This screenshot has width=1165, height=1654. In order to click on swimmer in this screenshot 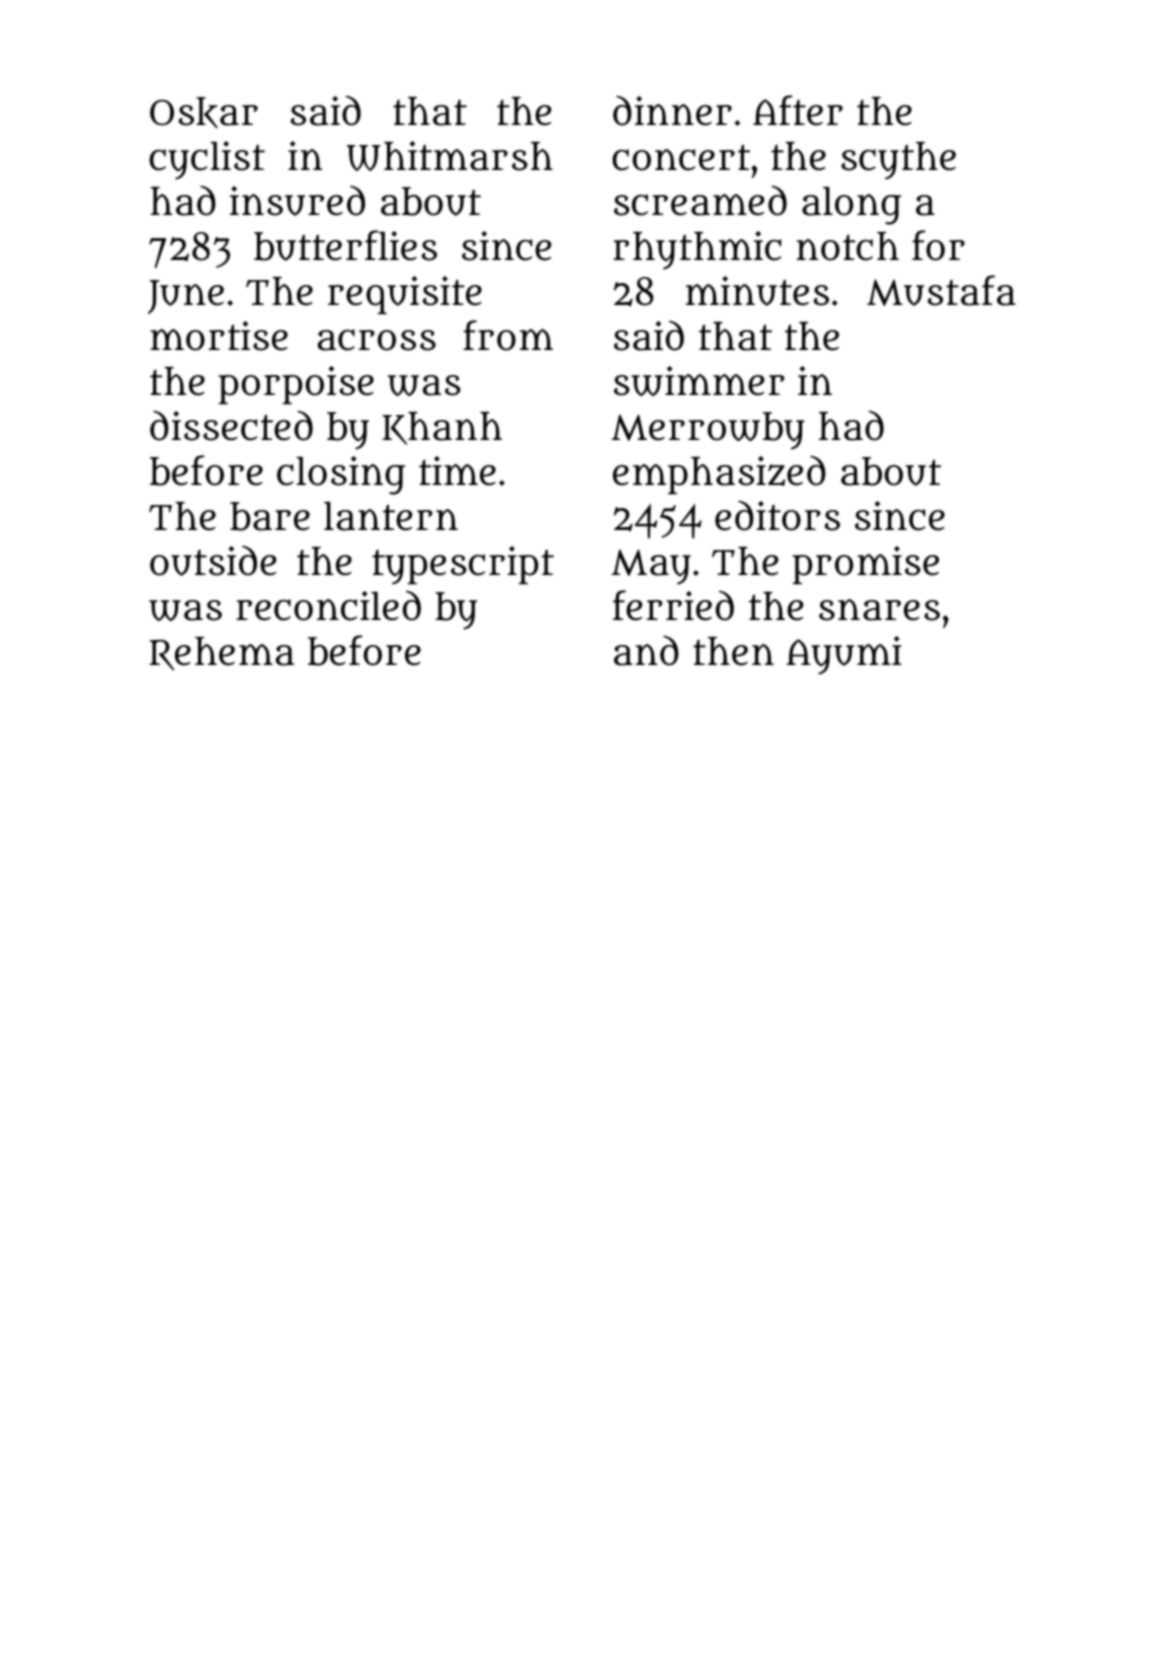, I will do `click(699, 381)`.
